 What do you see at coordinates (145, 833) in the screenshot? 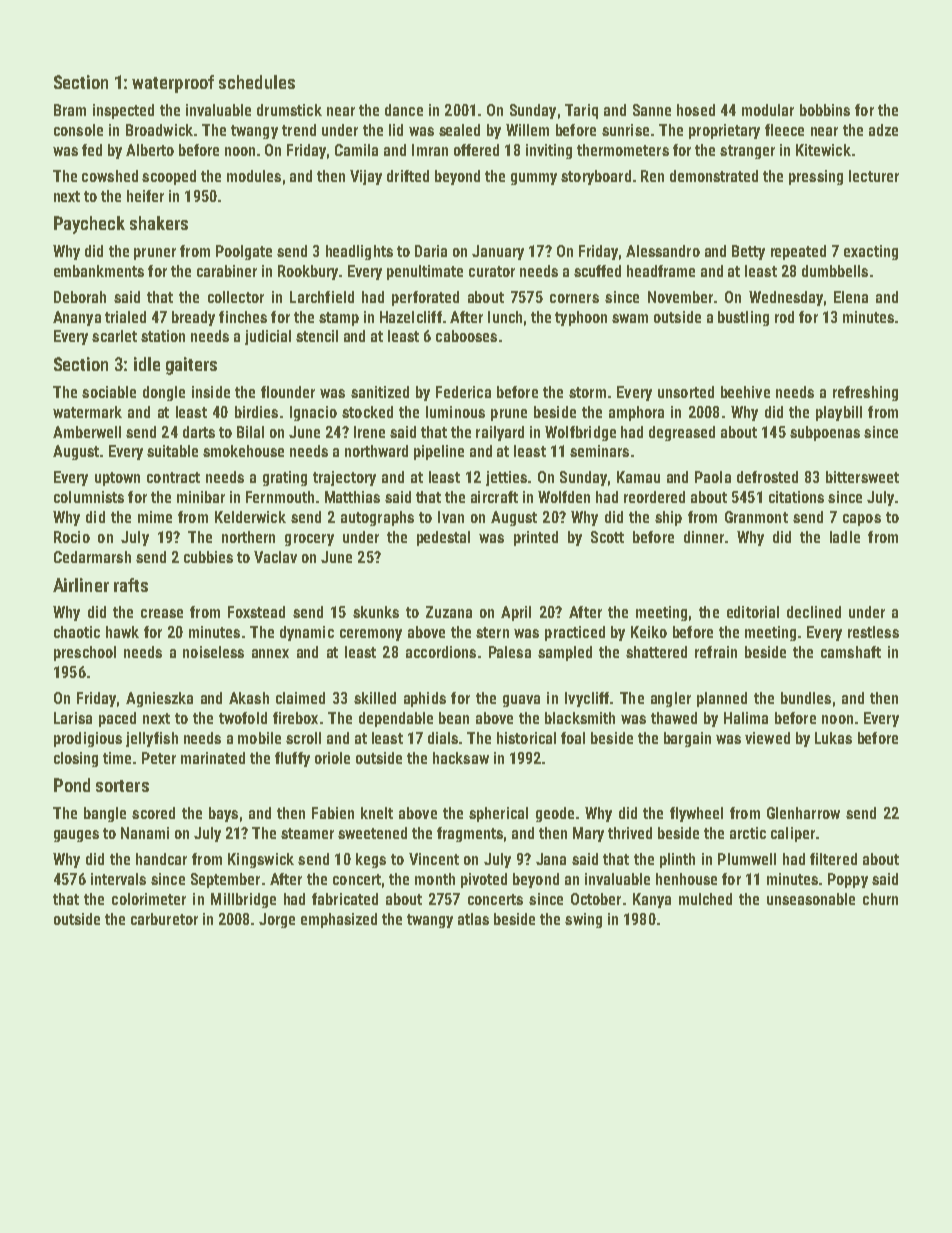
I see `Nanami` at bounding box center [145, 833].
